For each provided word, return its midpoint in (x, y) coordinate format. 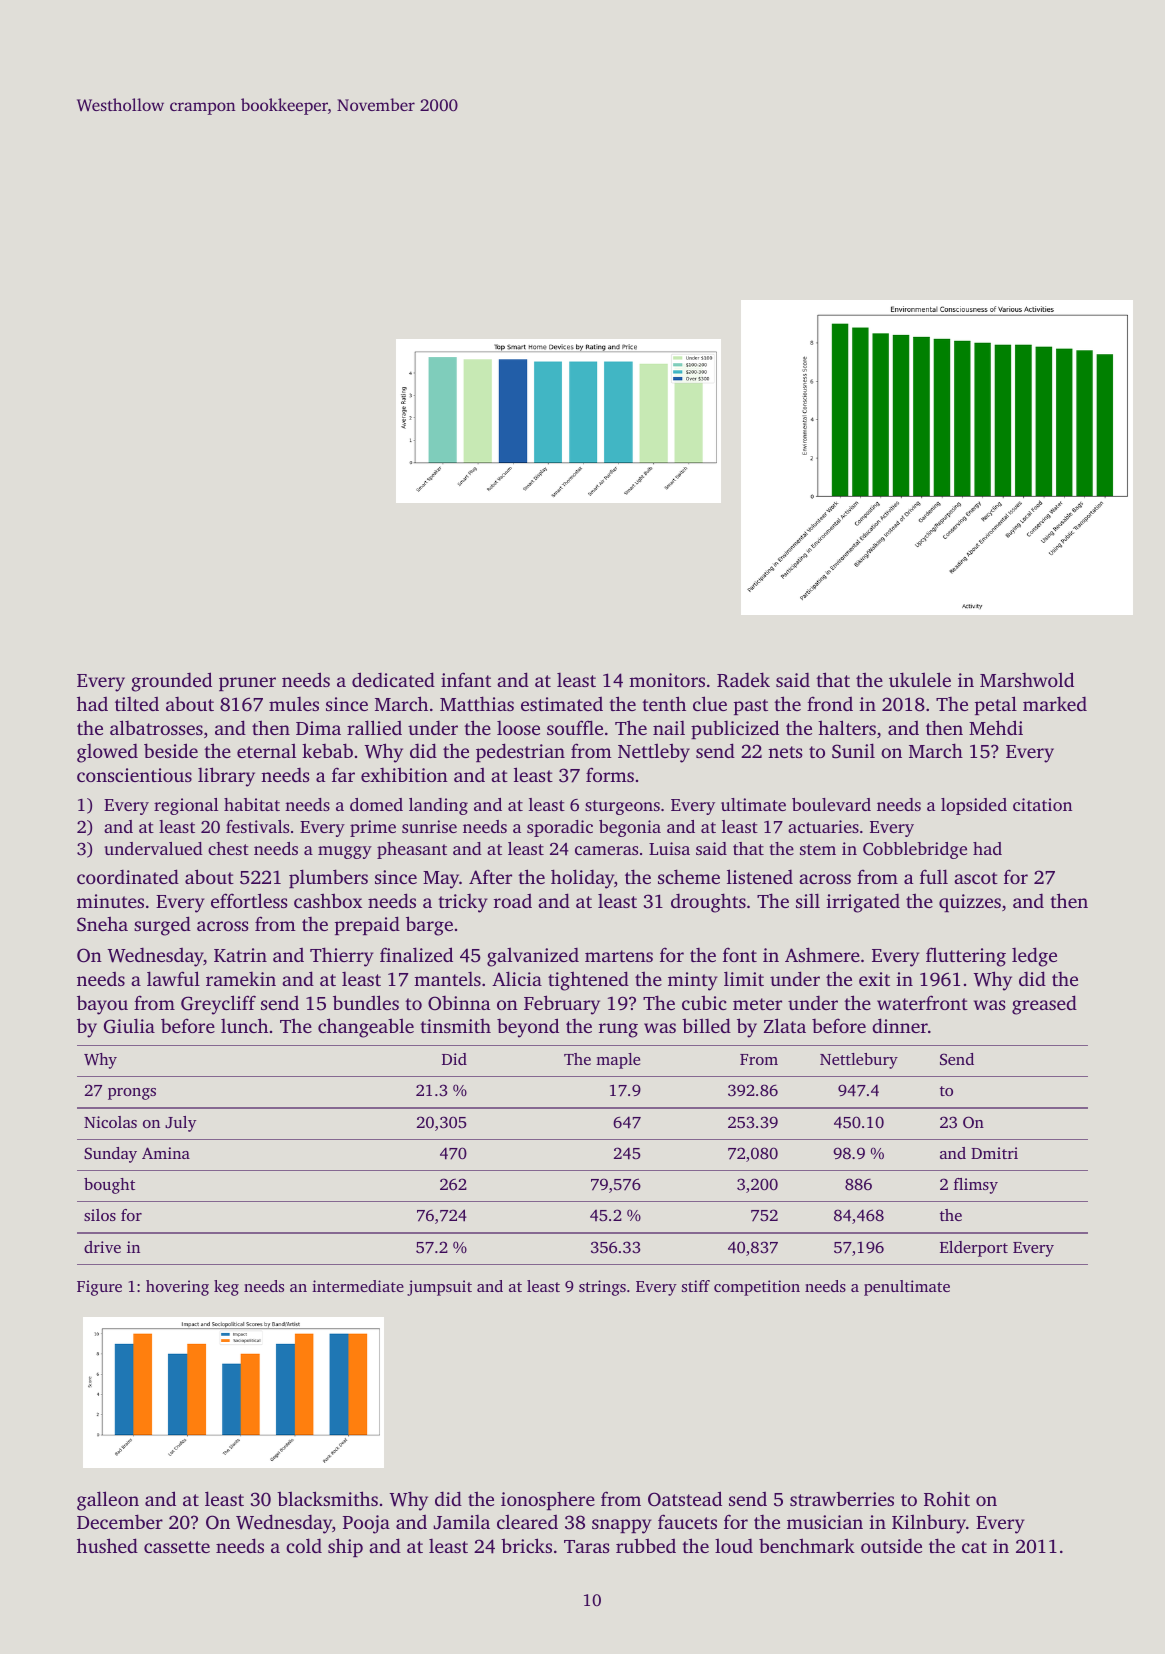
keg (226, 1288)
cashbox (328, 900)
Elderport (974, 1249)
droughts (708, 903)
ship (345, 1547)
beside (171, 750)
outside (891, 1545)
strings (602, 1288)
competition (757, 1288)
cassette (177, 1547)
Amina (166, 1153)
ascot (976, 878)
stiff (696, 1286)
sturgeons (622, 807)
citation (1042, 804)
